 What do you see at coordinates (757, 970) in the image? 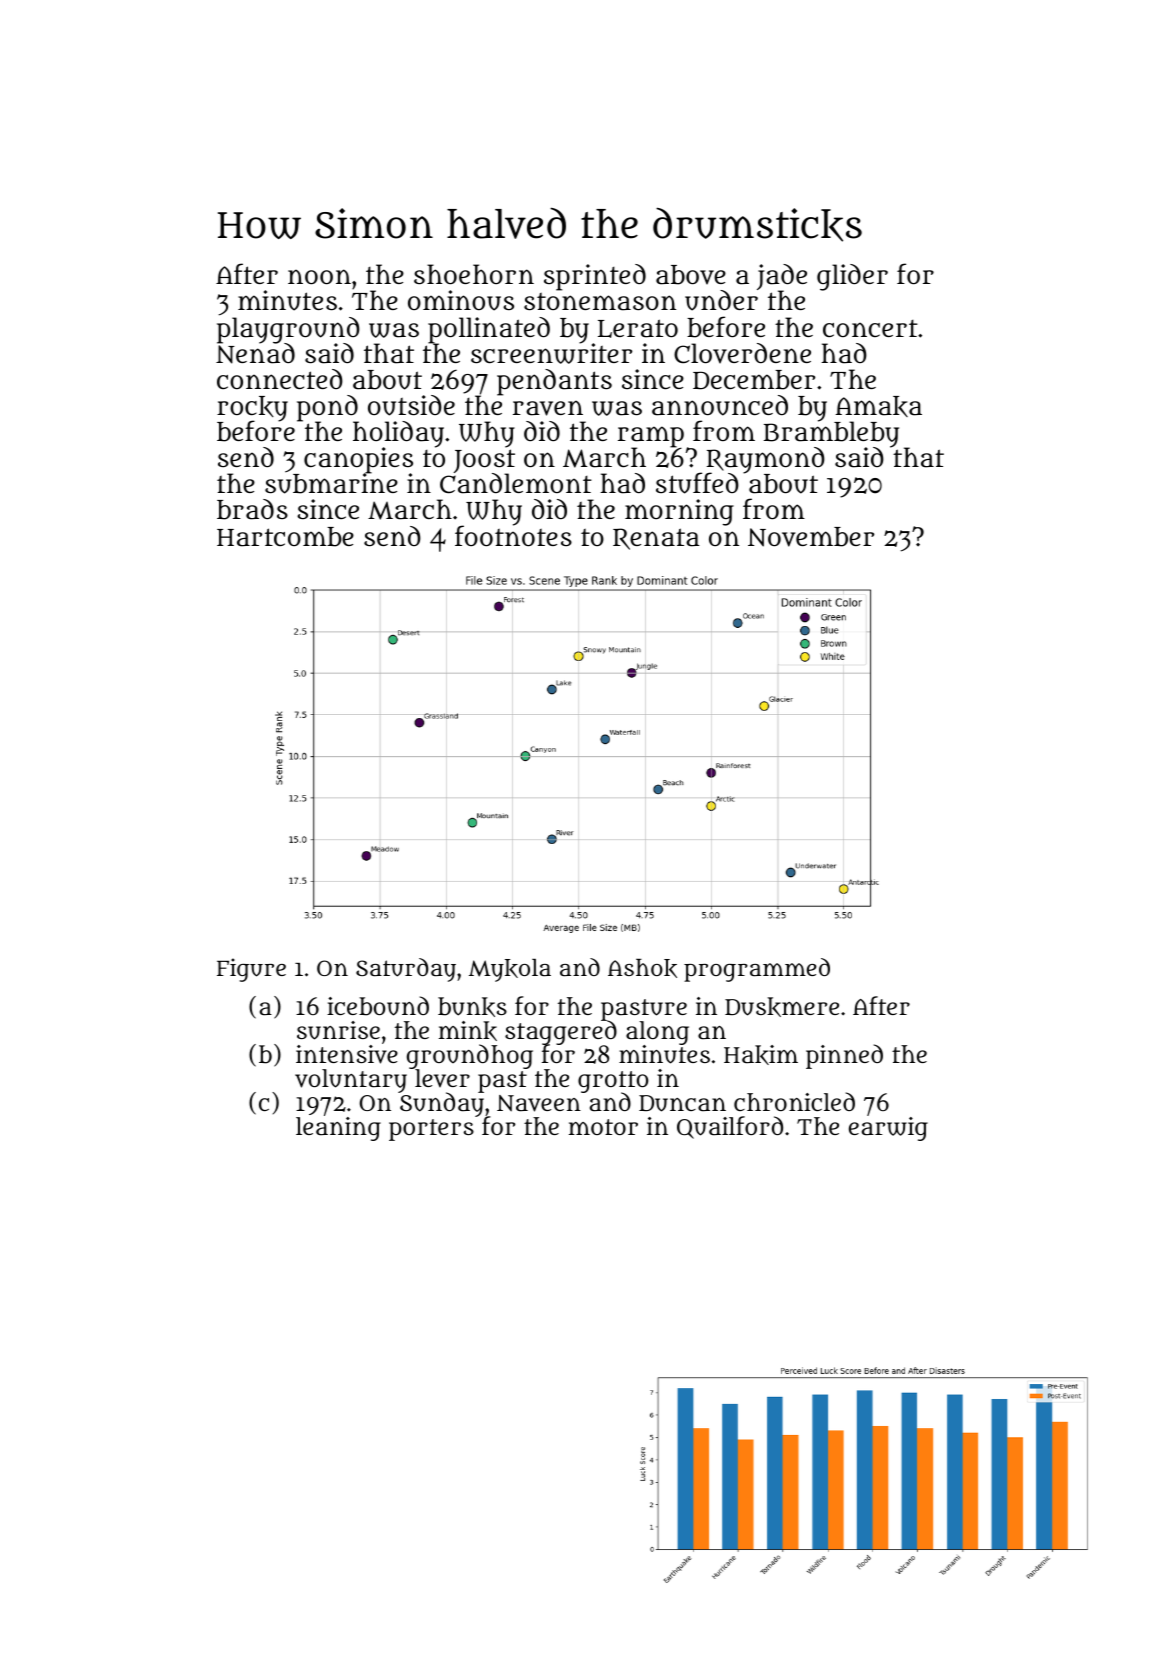
I see `programmed` at bounding box center [757, 970].
